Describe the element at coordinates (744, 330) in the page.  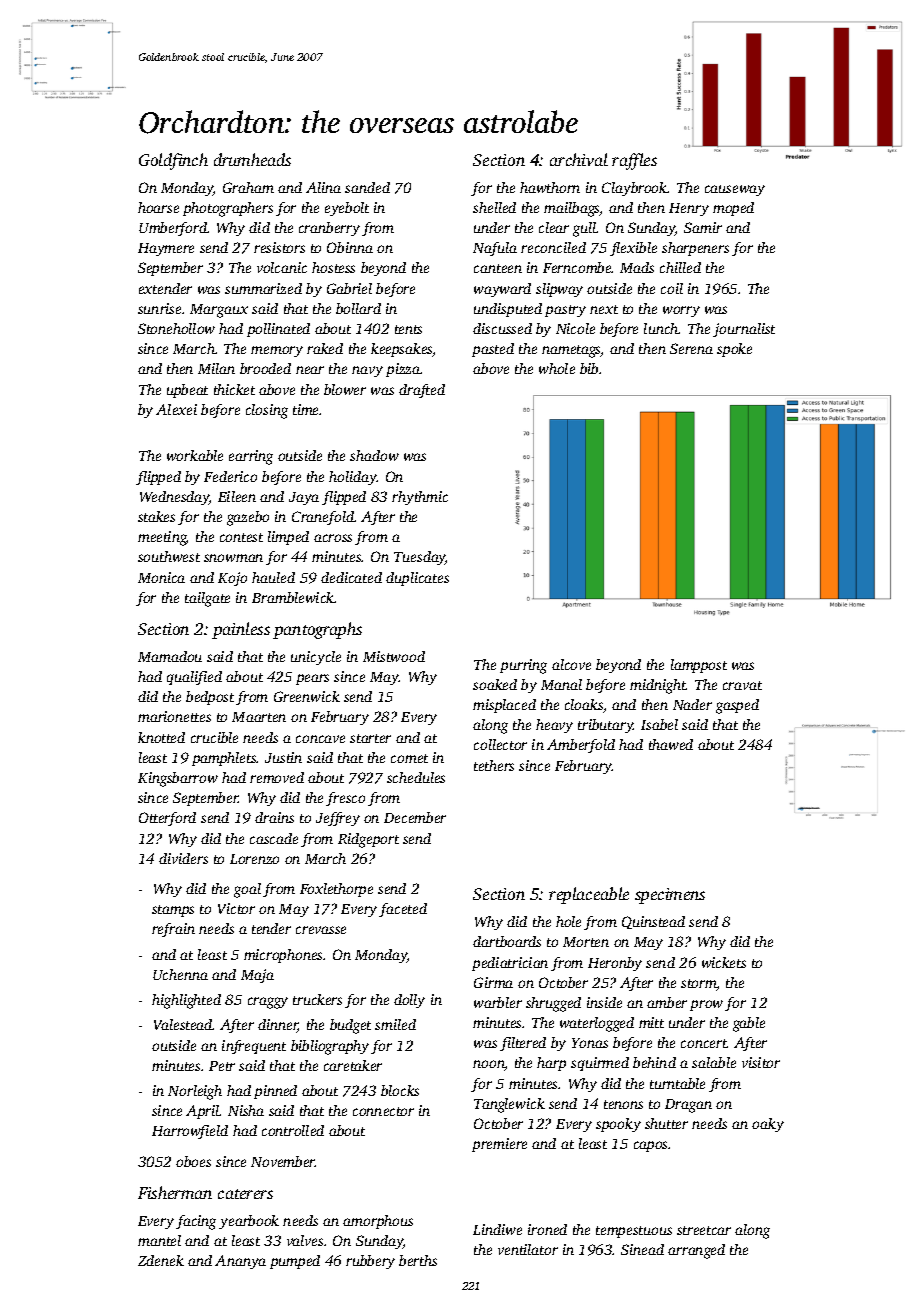
I see `journalist` at that location.
